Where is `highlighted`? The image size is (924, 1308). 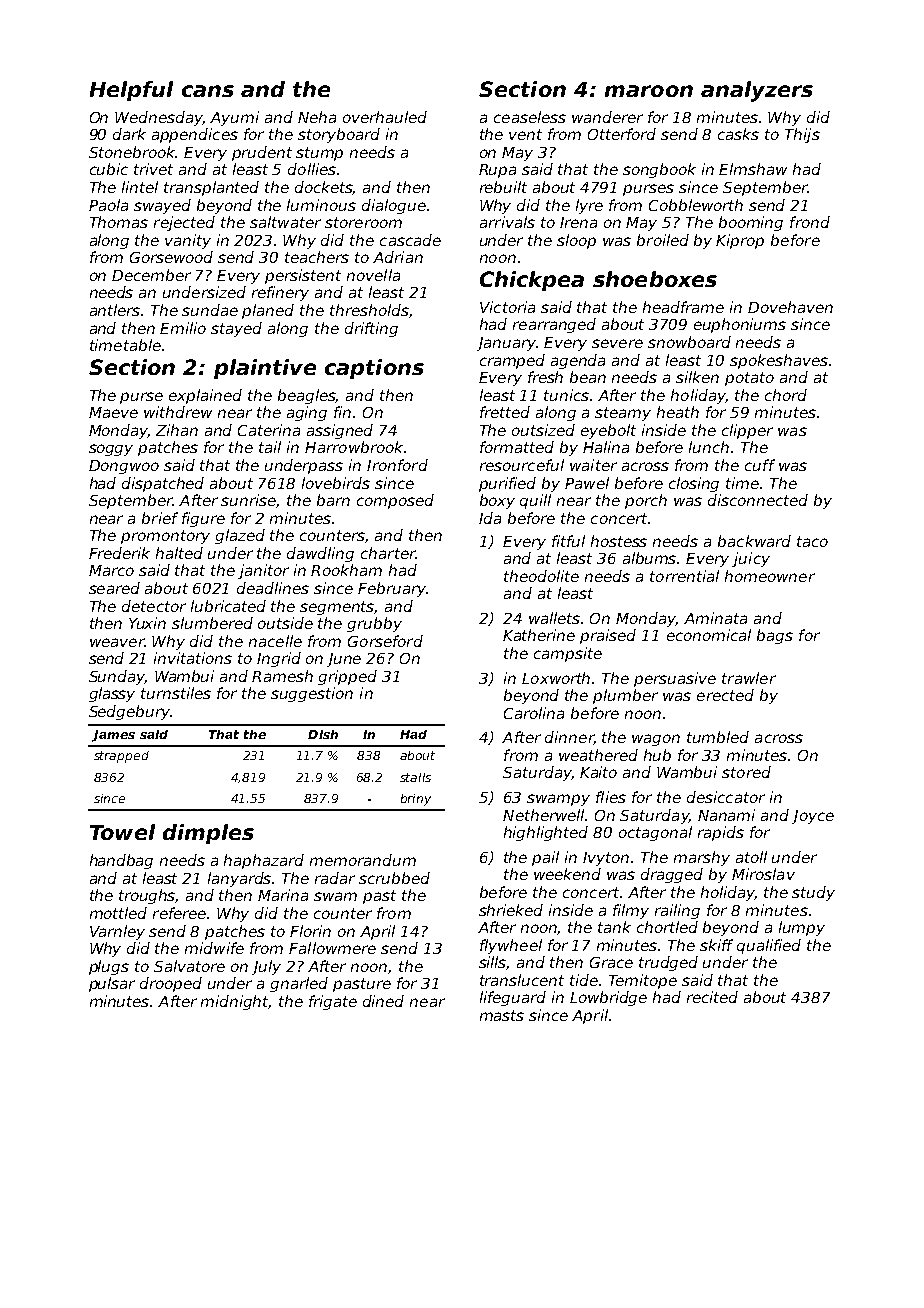 highlighted is located at coordinates (546, 833).
